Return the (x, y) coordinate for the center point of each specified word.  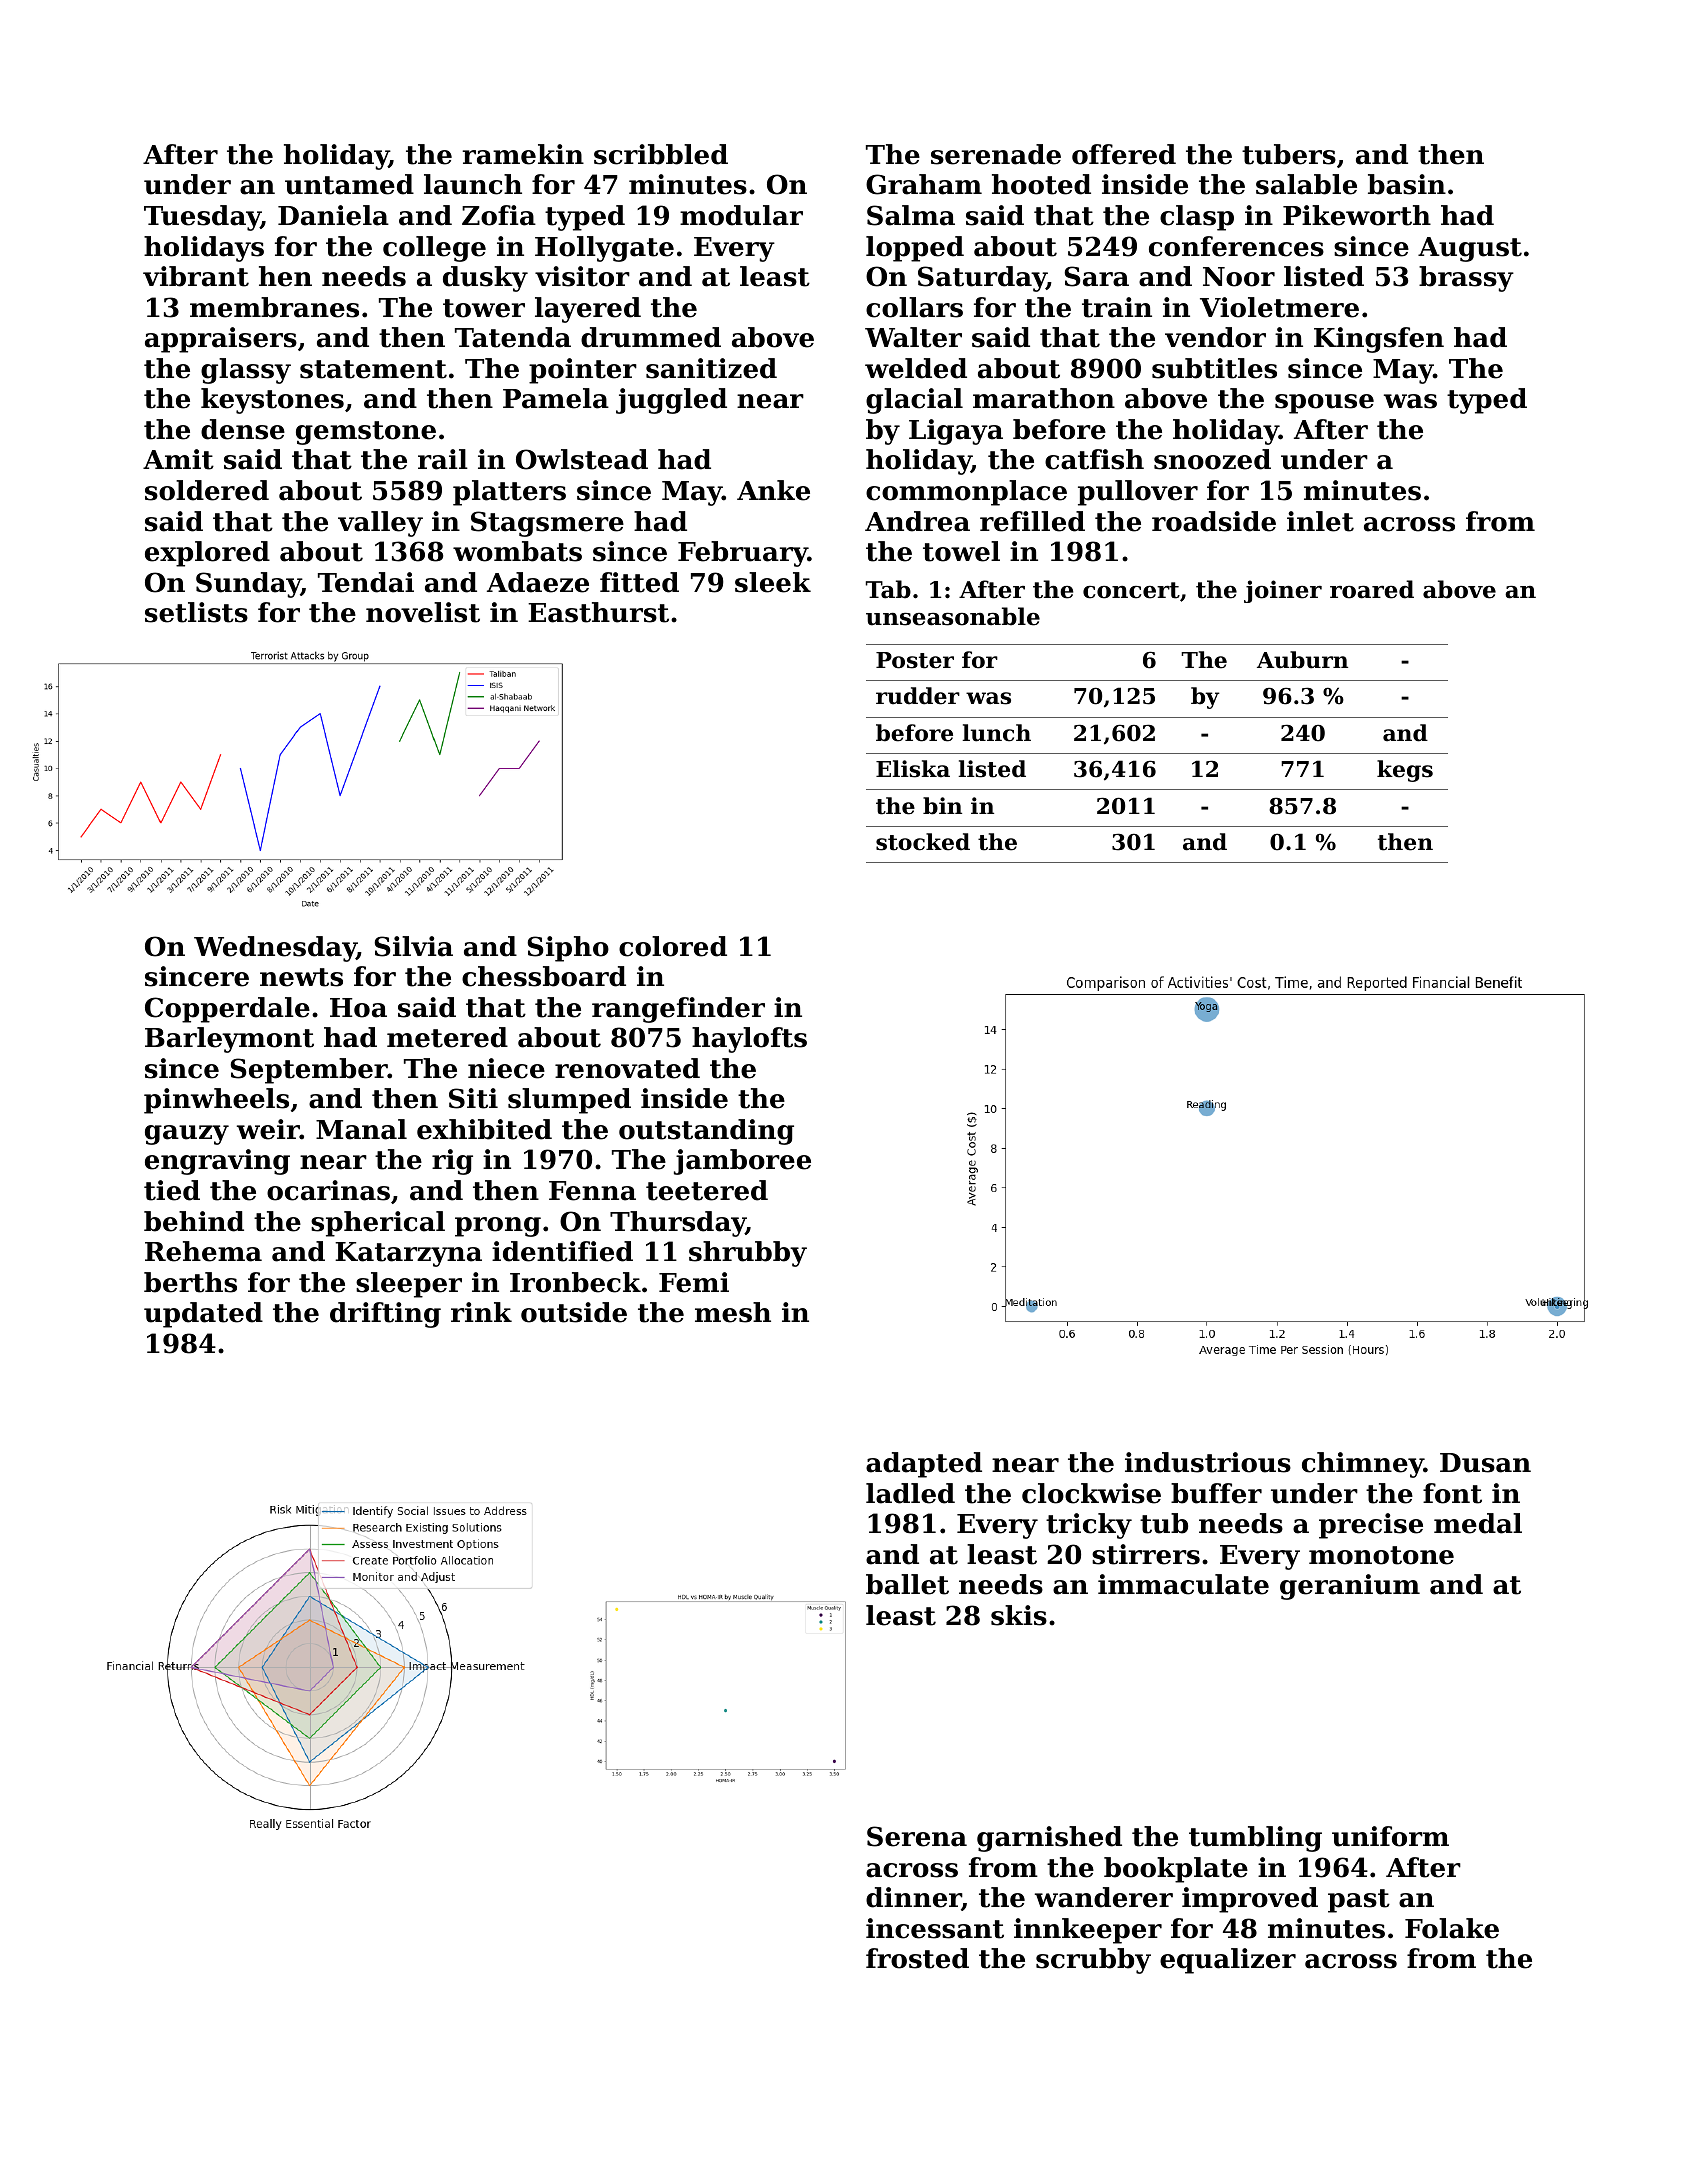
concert (1131, 590)
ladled (910, 1493)
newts (301, 977)
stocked (923, 842)
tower (484, 308)
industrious (1208, 1462)
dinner (914, 1899)
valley (380, 524)
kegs (1405, 771)
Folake (1452, 1928)
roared (1372, 589)
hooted (1041, 184)
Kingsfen (1379, 340)
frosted (917, 1958)
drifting (385, 1315)
